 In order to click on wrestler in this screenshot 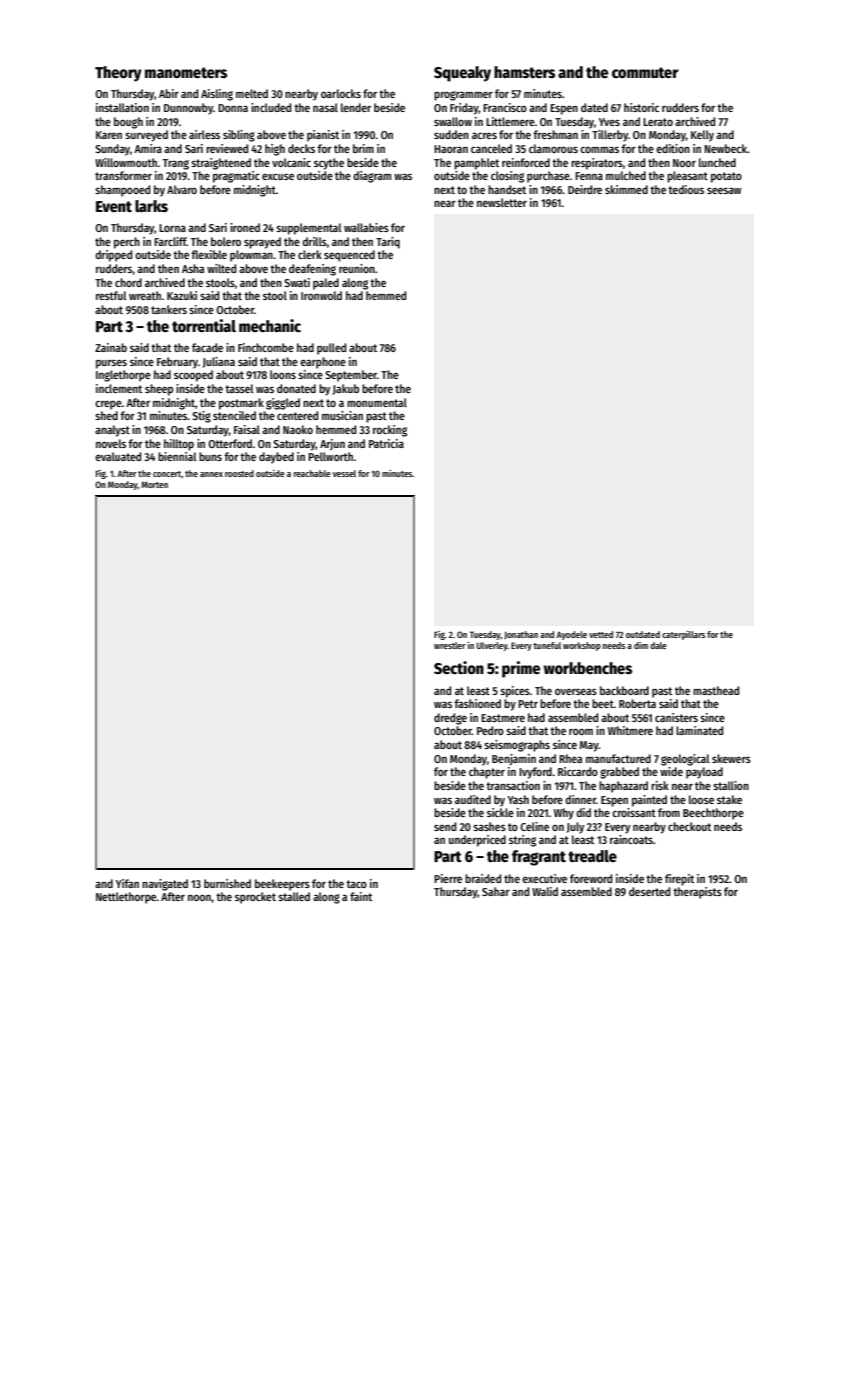, I will do `click(450, 645)`.
